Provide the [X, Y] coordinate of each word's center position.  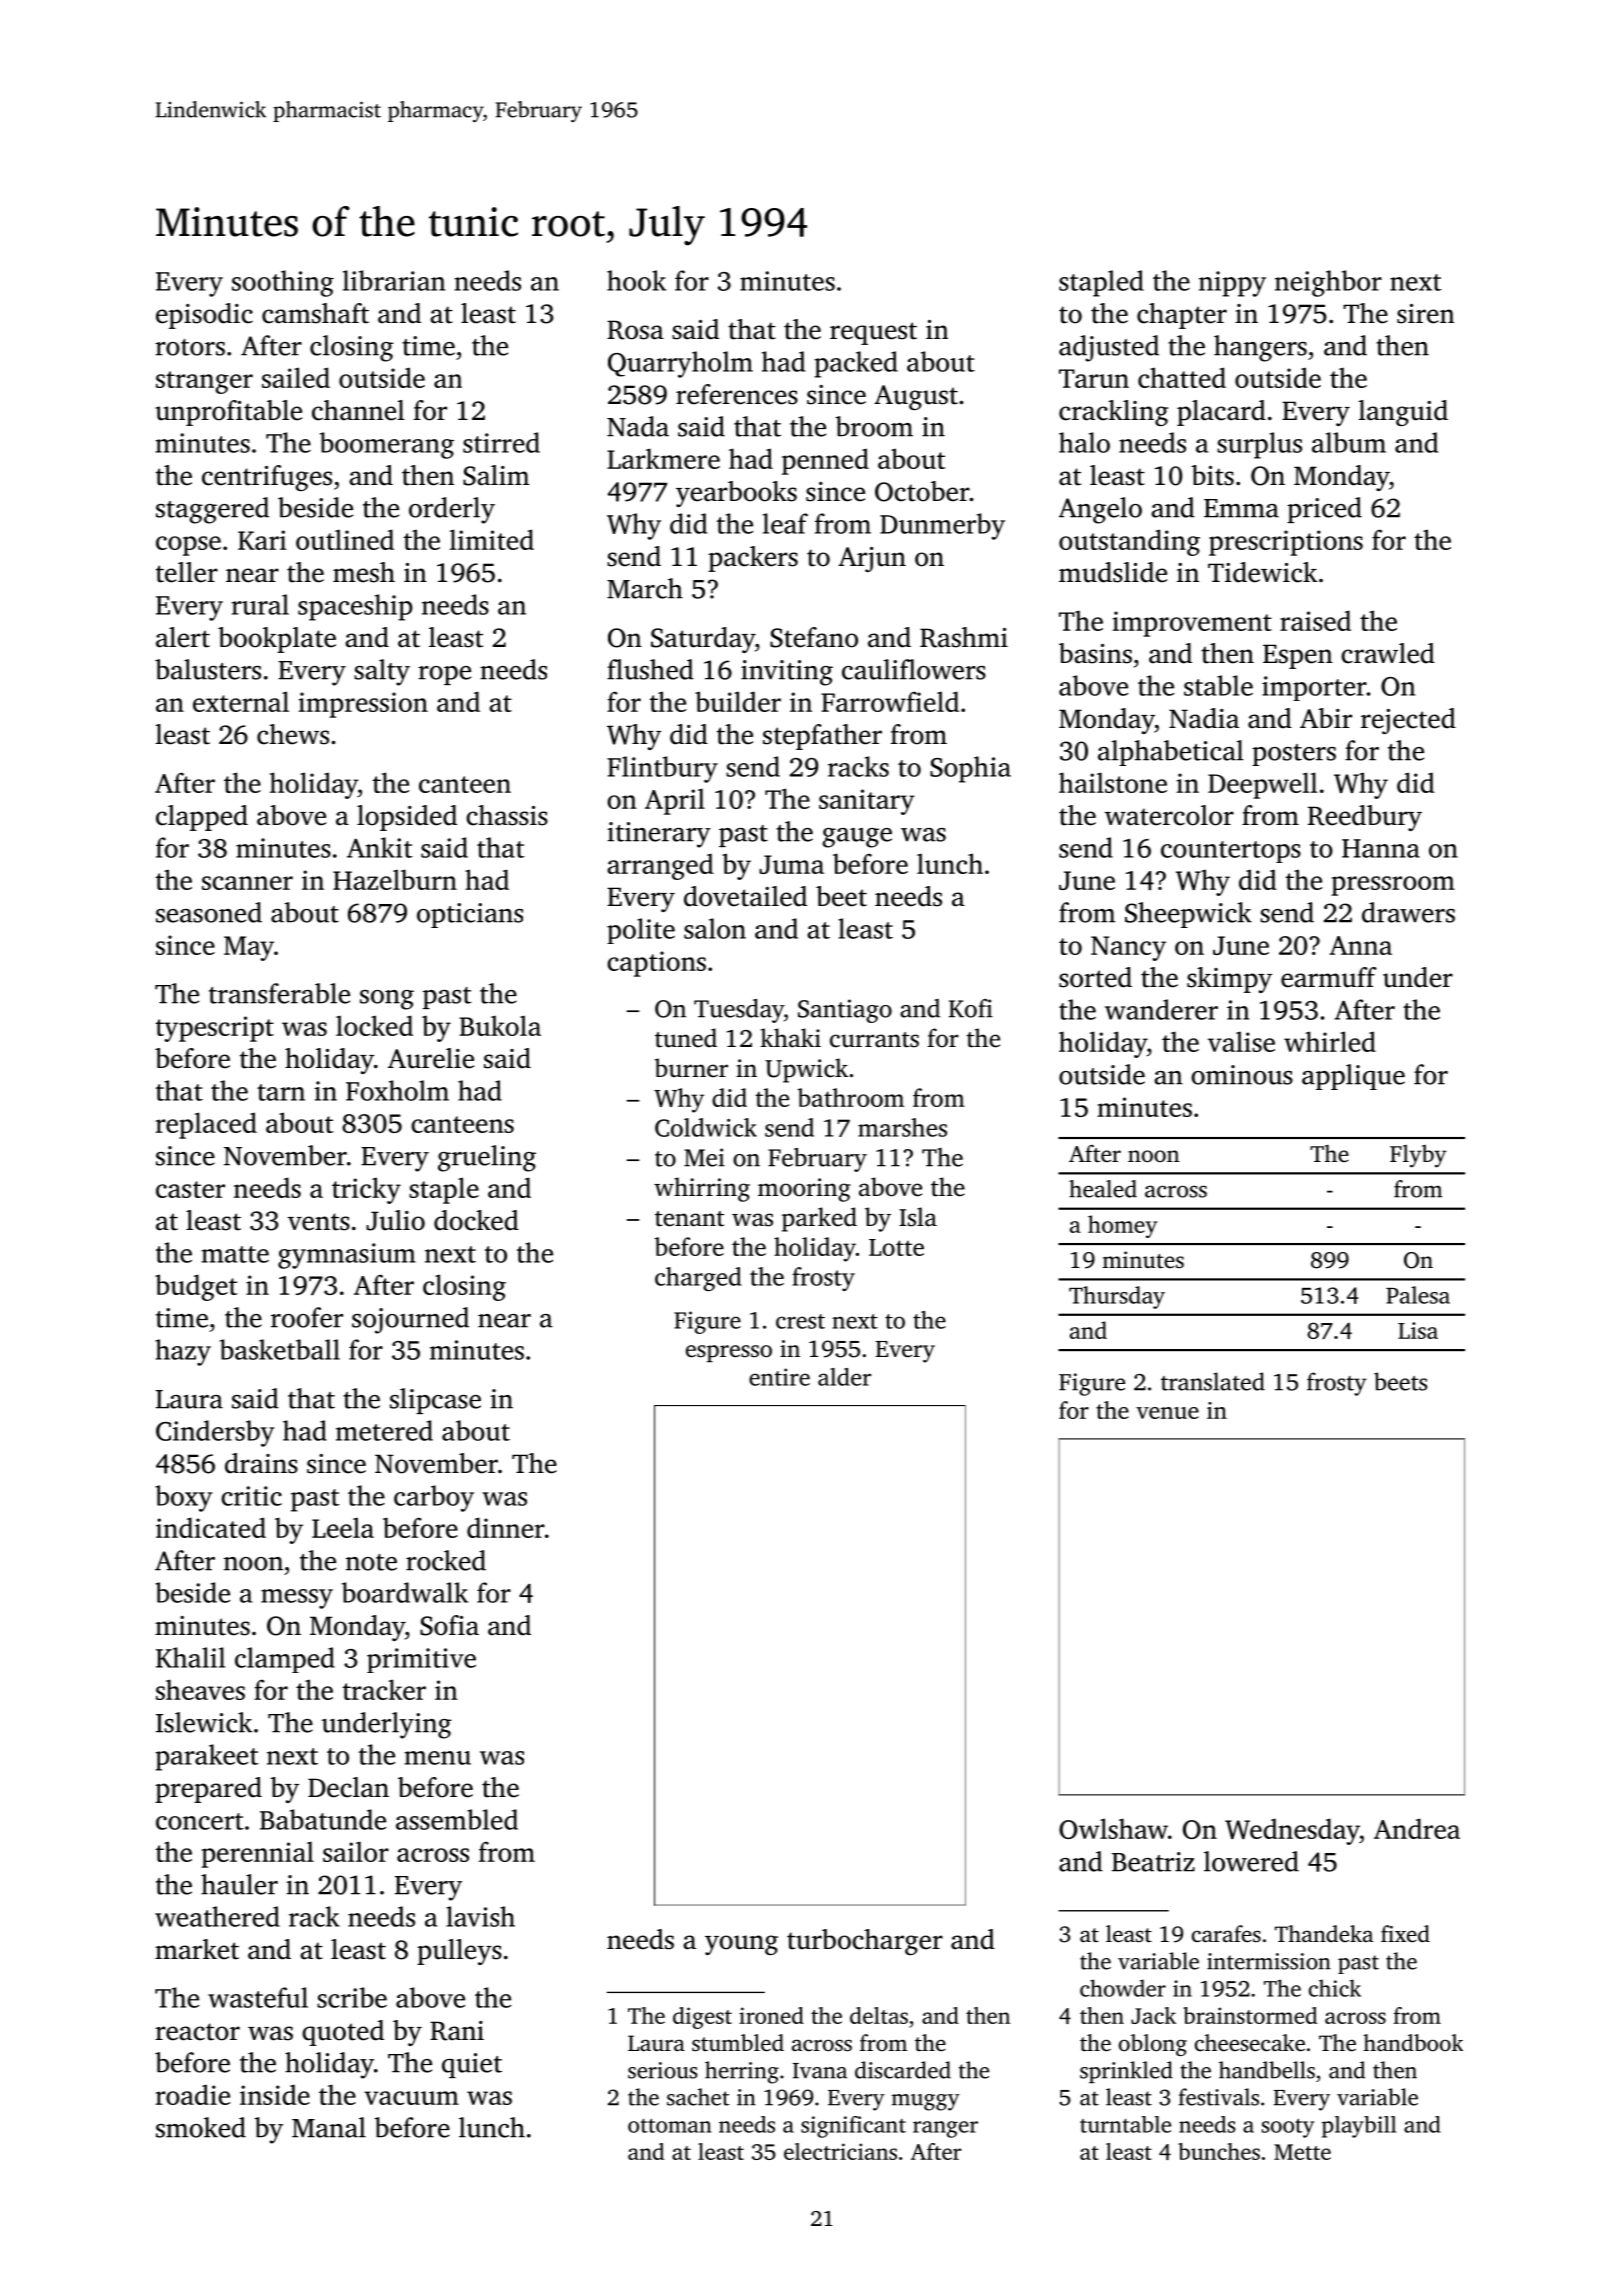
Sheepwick [1188, 915]
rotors [190, 347]
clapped [202, 818]
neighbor [1328, 283]
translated [1213, 1381]
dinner [506, 1527]
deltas [879, 2015]
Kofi [971, 1008]
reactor [197, 2032]
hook [636, 280]
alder [844, 1377]
